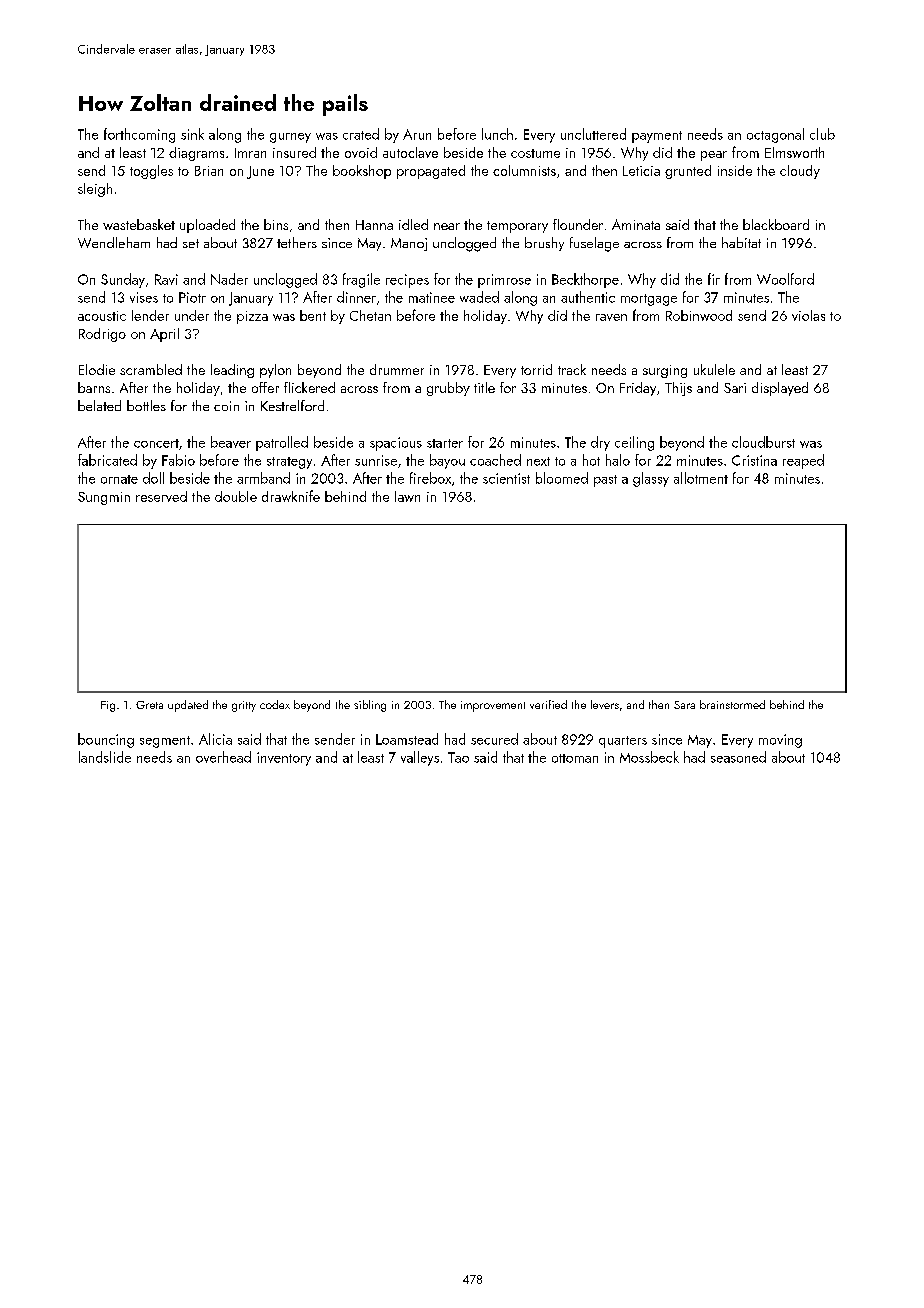 The height and width of the page is (1308, 924). Describe the element at coordinates (275, 371) in the page. I see `pylon` at that location.
